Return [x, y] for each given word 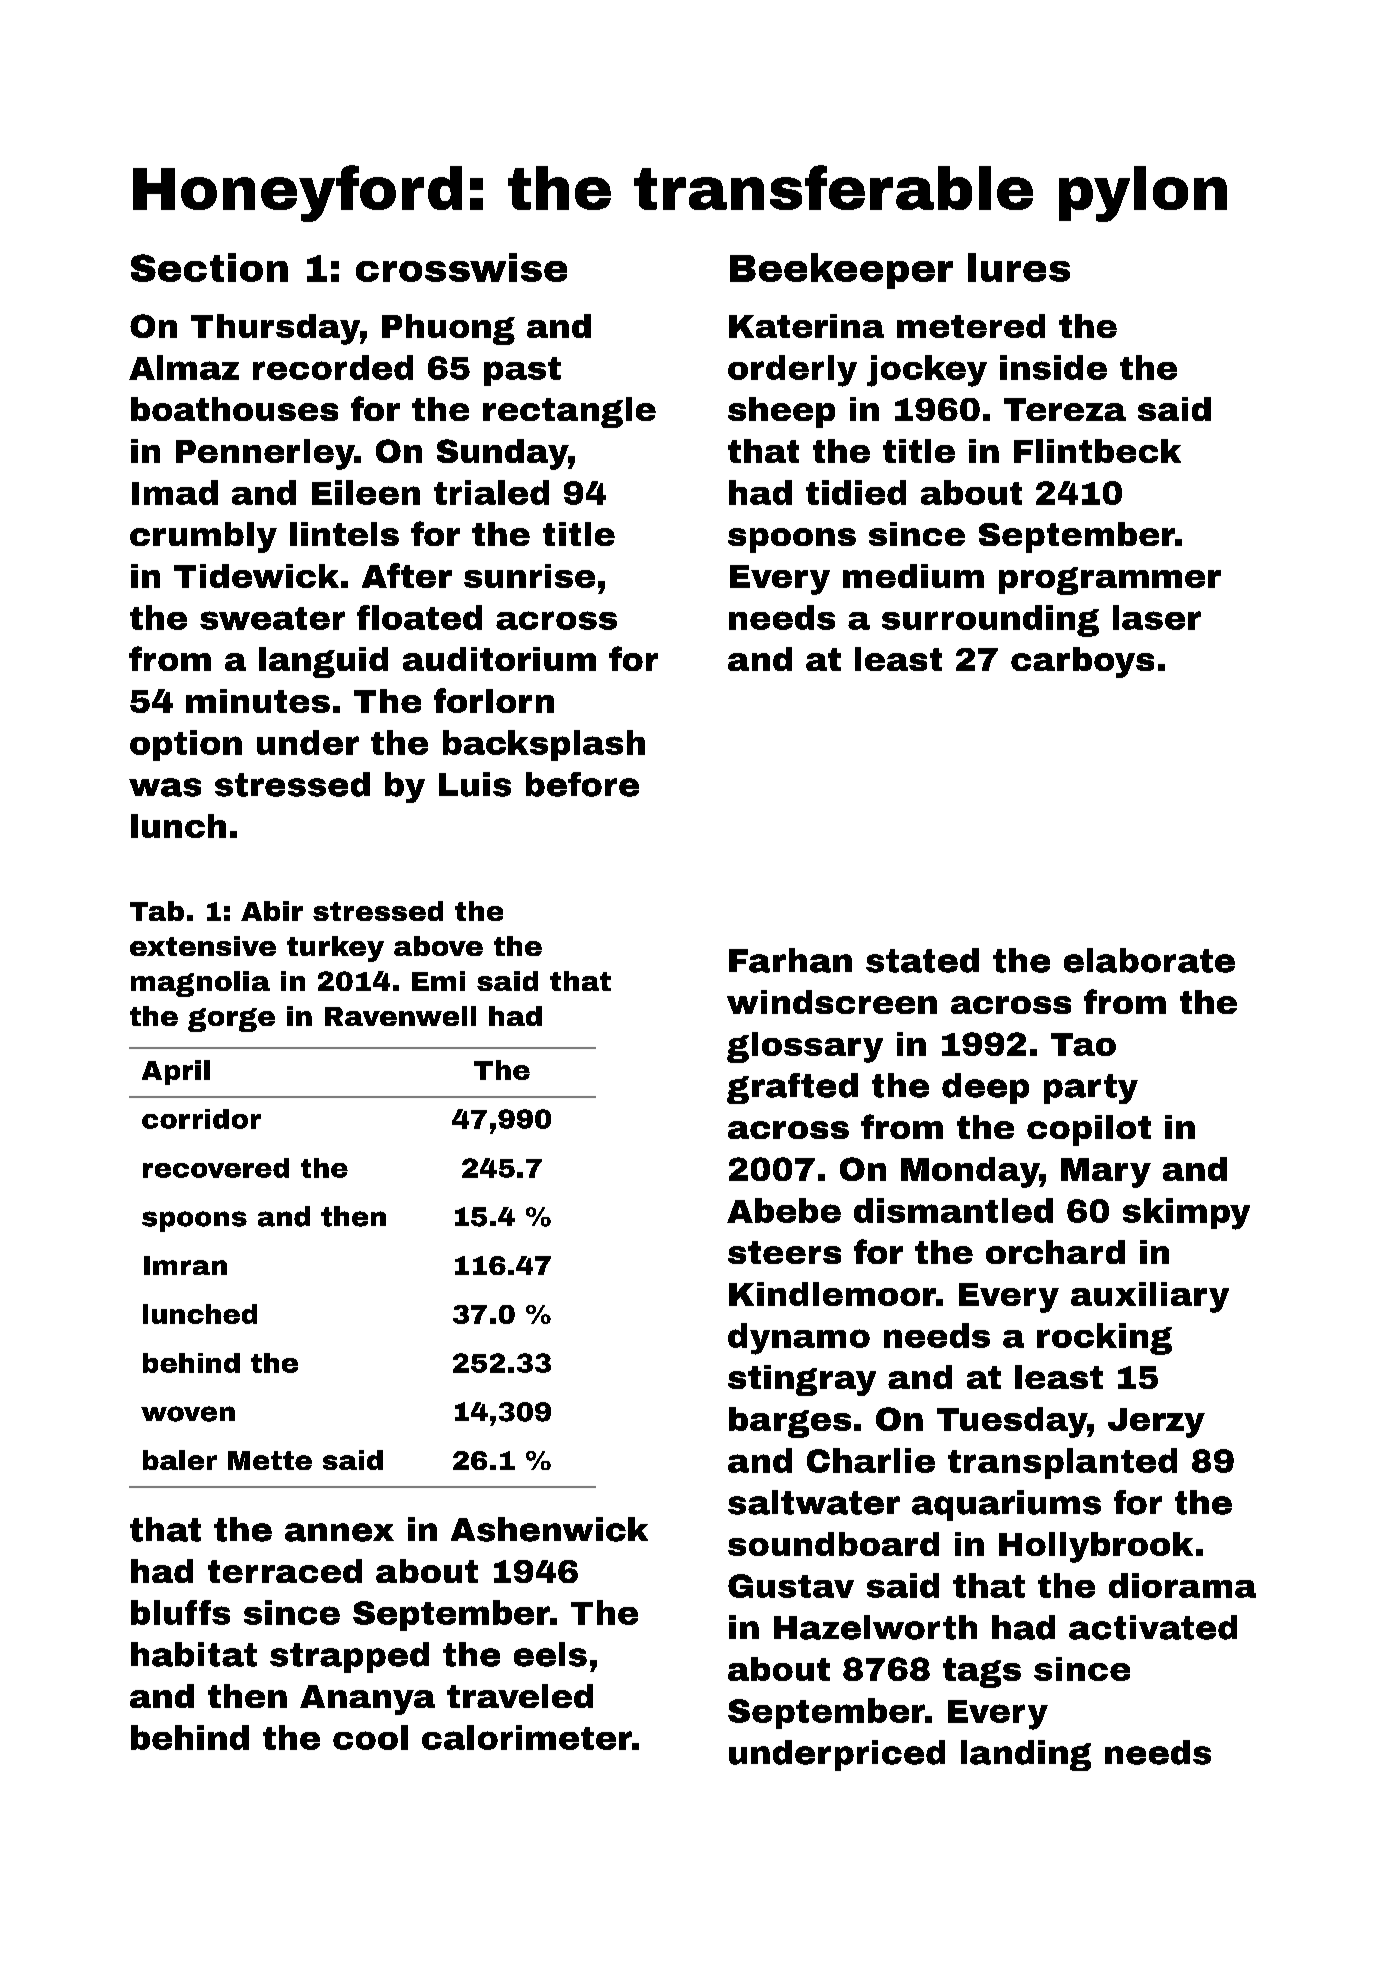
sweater [272, 618]
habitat [194, 1654]
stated [922, 960]
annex [339, 1532]
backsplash [544, 745]
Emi [438, 981]
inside [1053, 367]
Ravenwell [400, 1016]
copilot [1089, 1130]
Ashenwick [549, 1529]
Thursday [275, 329]
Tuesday [1012, 1422]
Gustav [791, 1586]
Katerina [806, 326]
